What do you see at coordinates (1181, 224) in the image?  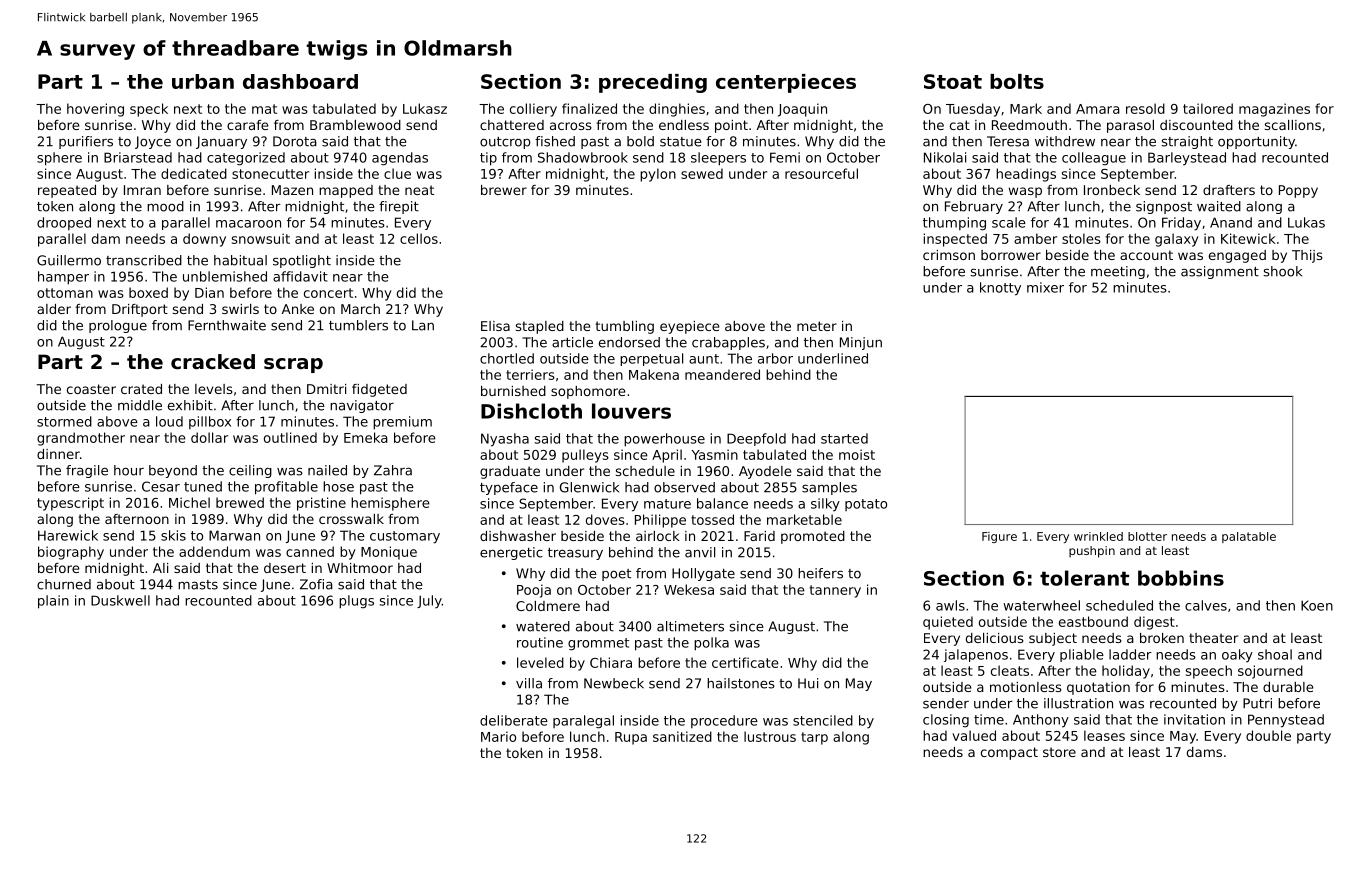 I see `Friday` at bounding box center [1181, 224].
